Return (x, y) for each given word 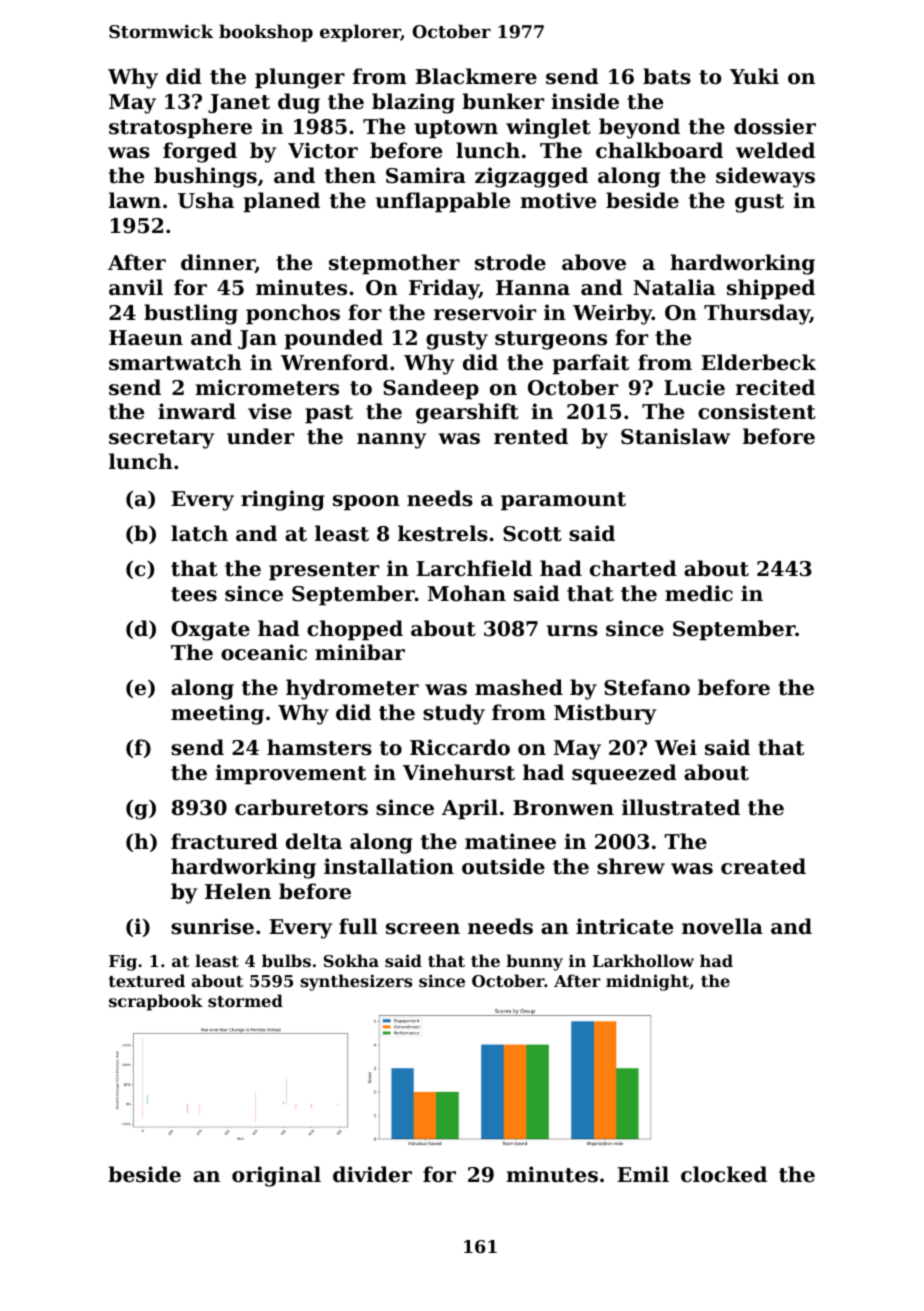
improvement (290, 774)
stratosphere (180, 128)
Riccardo (460, 747)
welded (775, 150)
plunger (300, 78)
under (260, 436)
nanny (391, 441)
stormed (245, 1000)
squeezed (624, 774)
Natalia (674, 287)
